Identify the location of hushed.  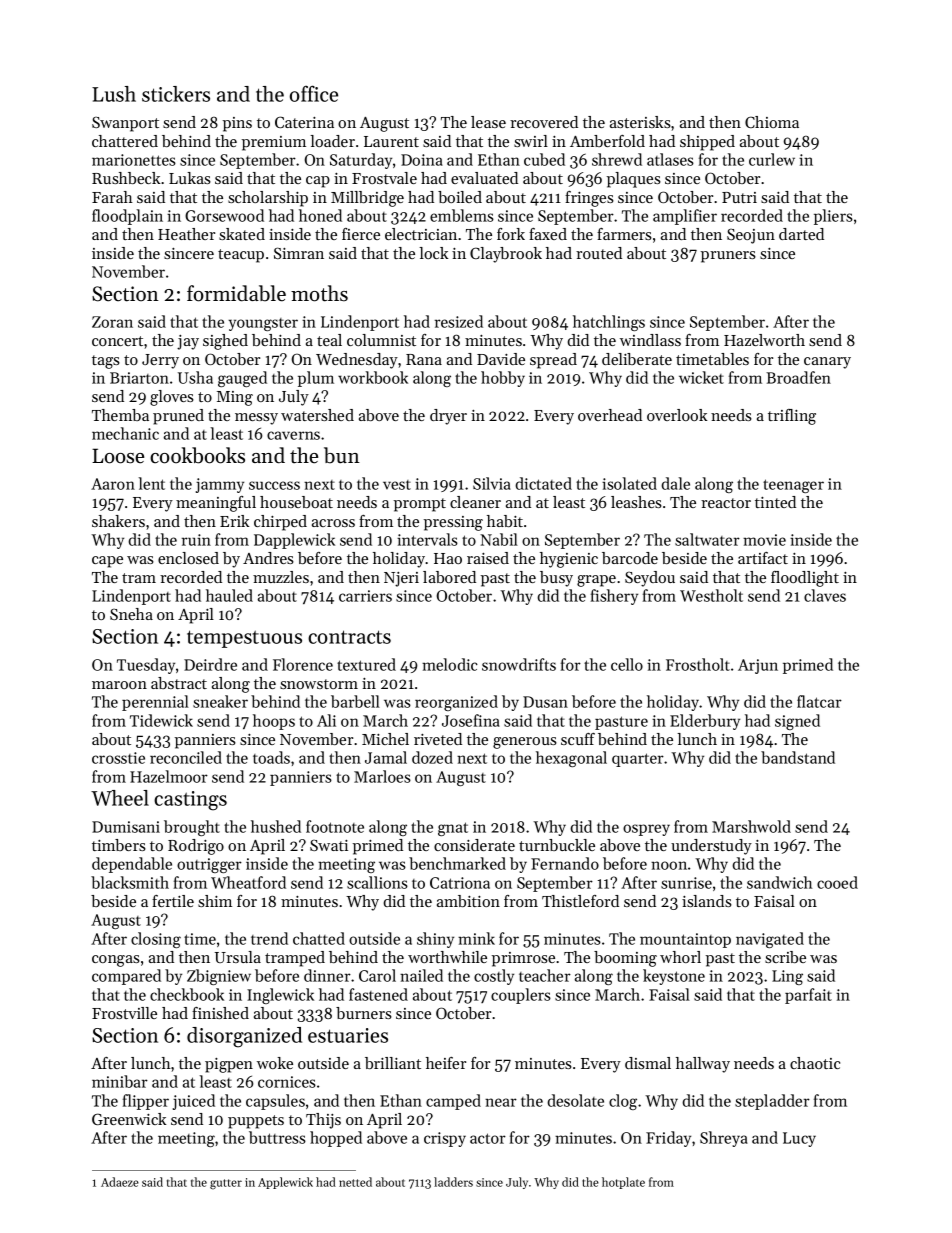
(276, 826).
